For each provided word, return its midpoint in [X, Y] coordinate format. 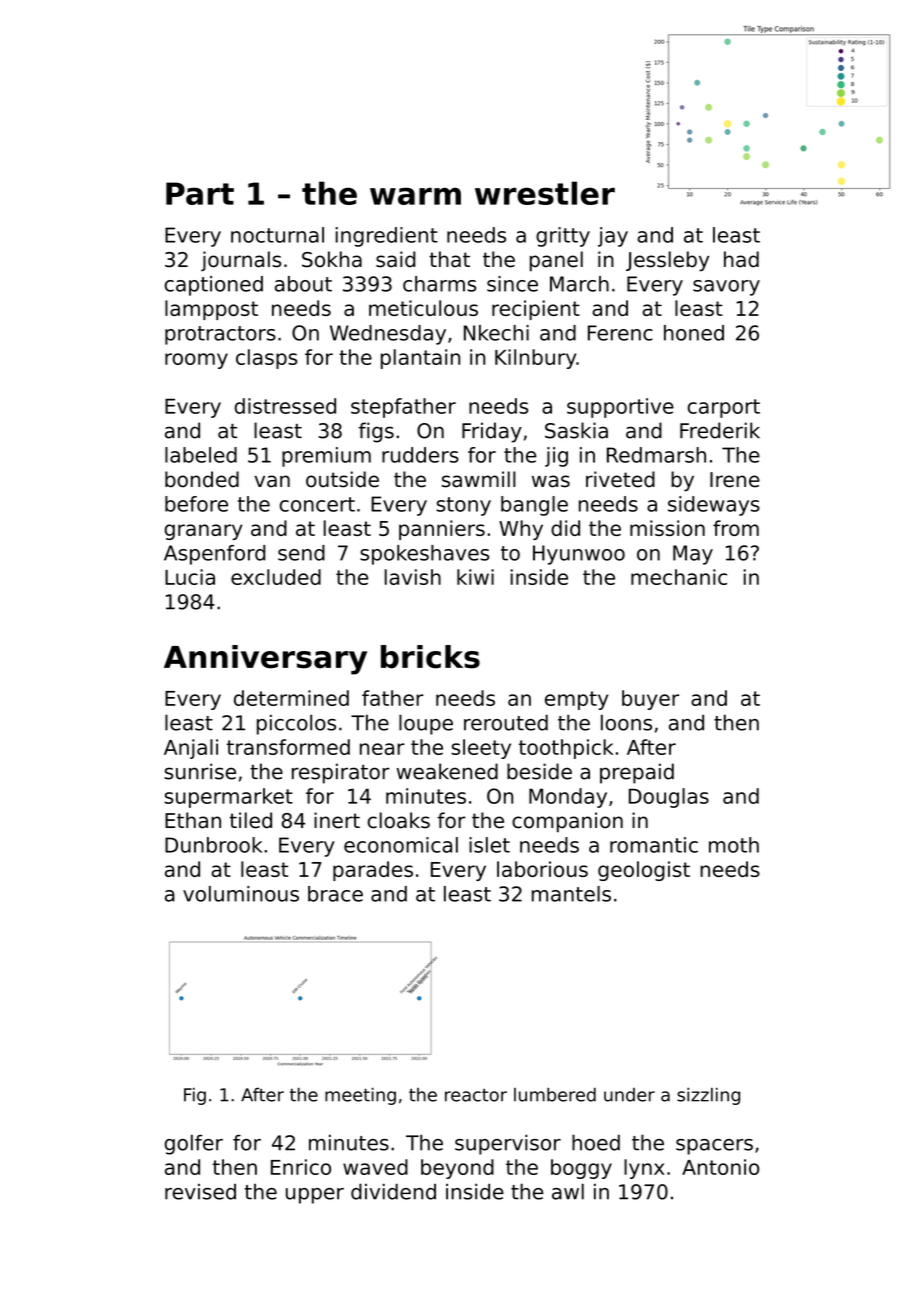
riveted [620, 479]
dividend [393, 1191]
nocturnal [277, 235]
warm [415, 196]
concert [317, 504]
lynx [644, 1169]
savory [726, 288]
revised [200, 1192]
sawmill [479, 479]
